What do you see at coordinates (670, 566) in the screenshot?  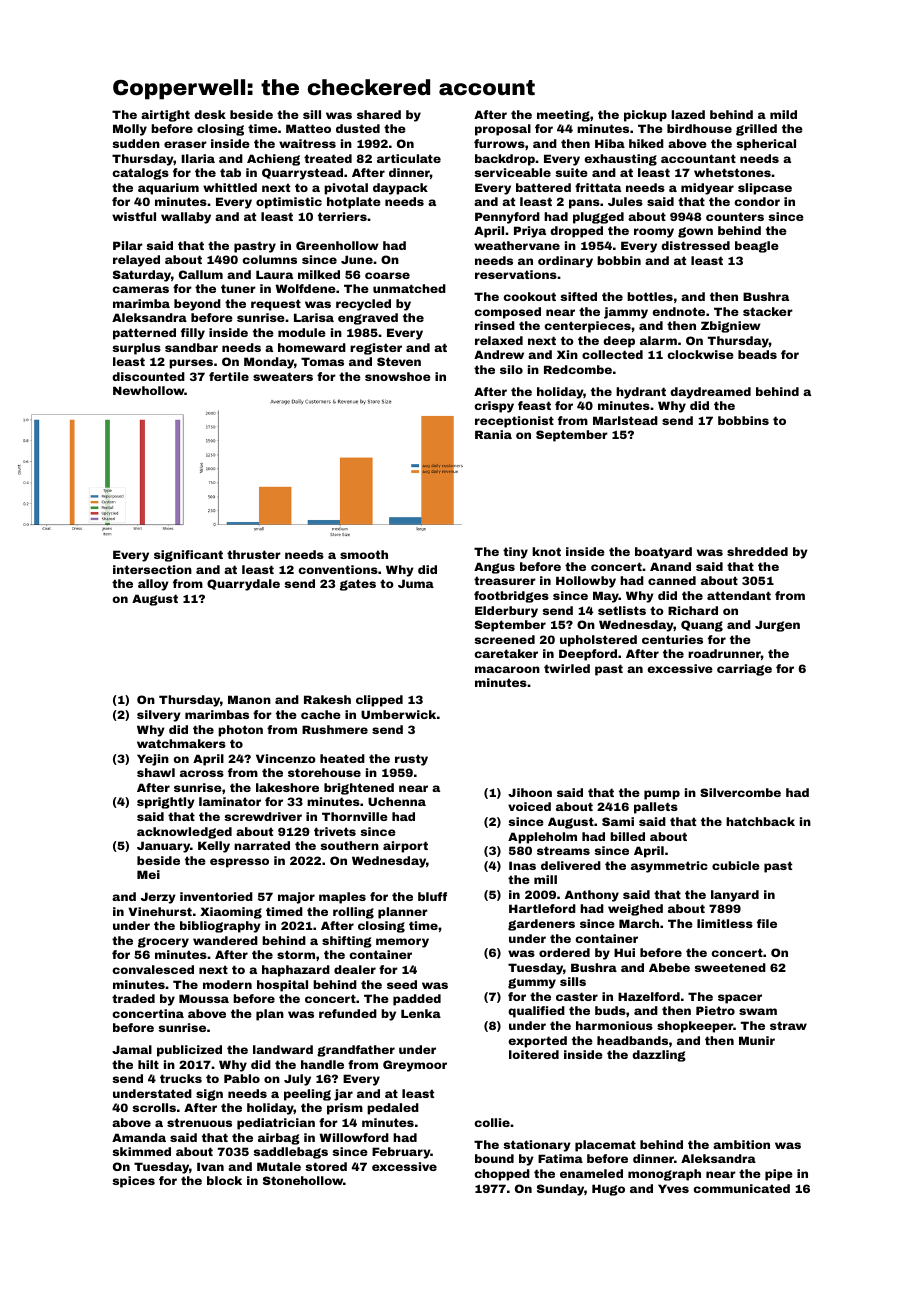 I see `Anand` at bounding box center [670, 566].
